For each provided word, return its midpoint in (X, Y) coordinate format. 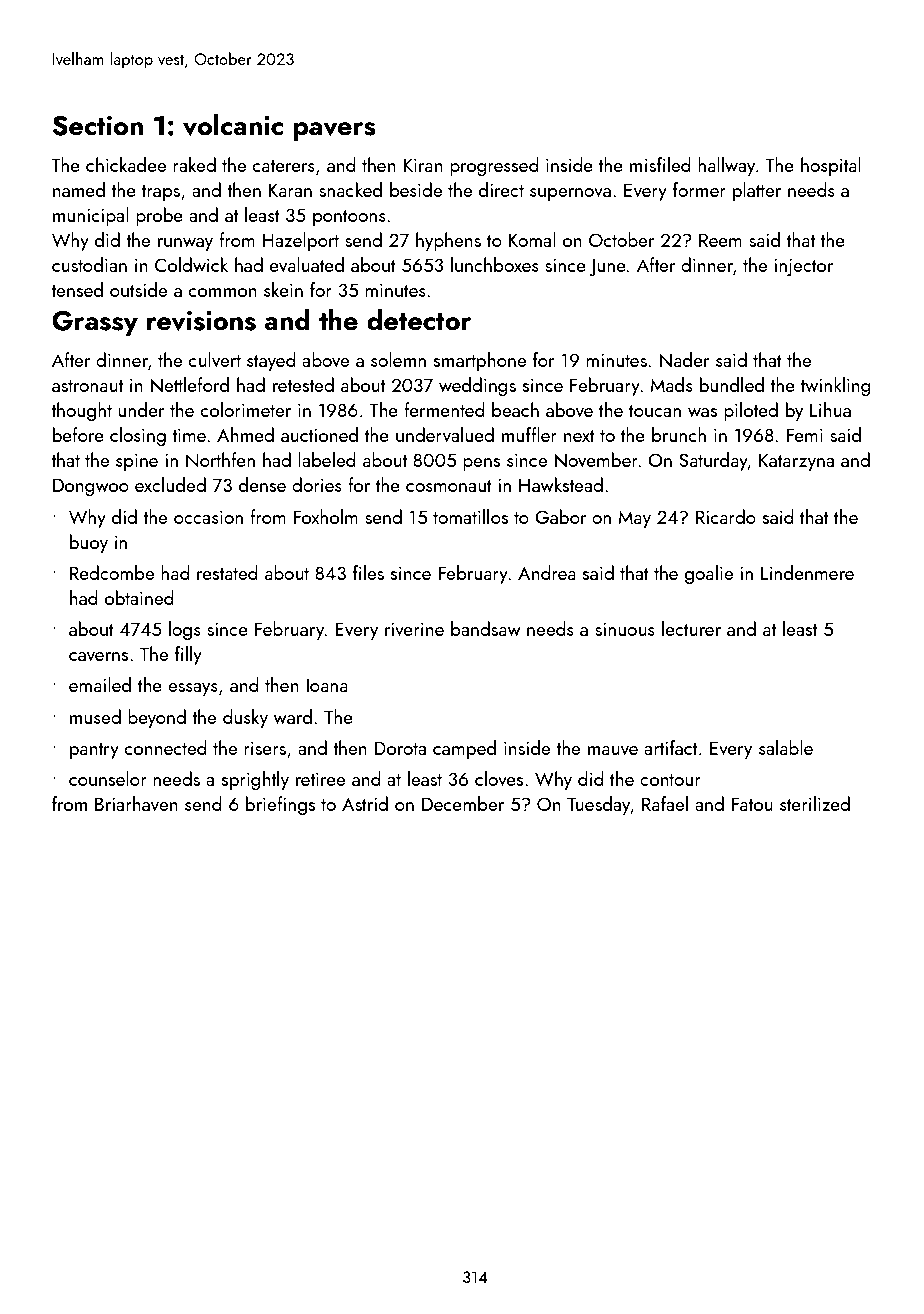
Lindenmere (807, 572)
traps (160, 193)
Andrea (547, 572)
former (699, 189)
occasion (208, 517)
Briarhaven (136, 803)
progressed (494, 166)
